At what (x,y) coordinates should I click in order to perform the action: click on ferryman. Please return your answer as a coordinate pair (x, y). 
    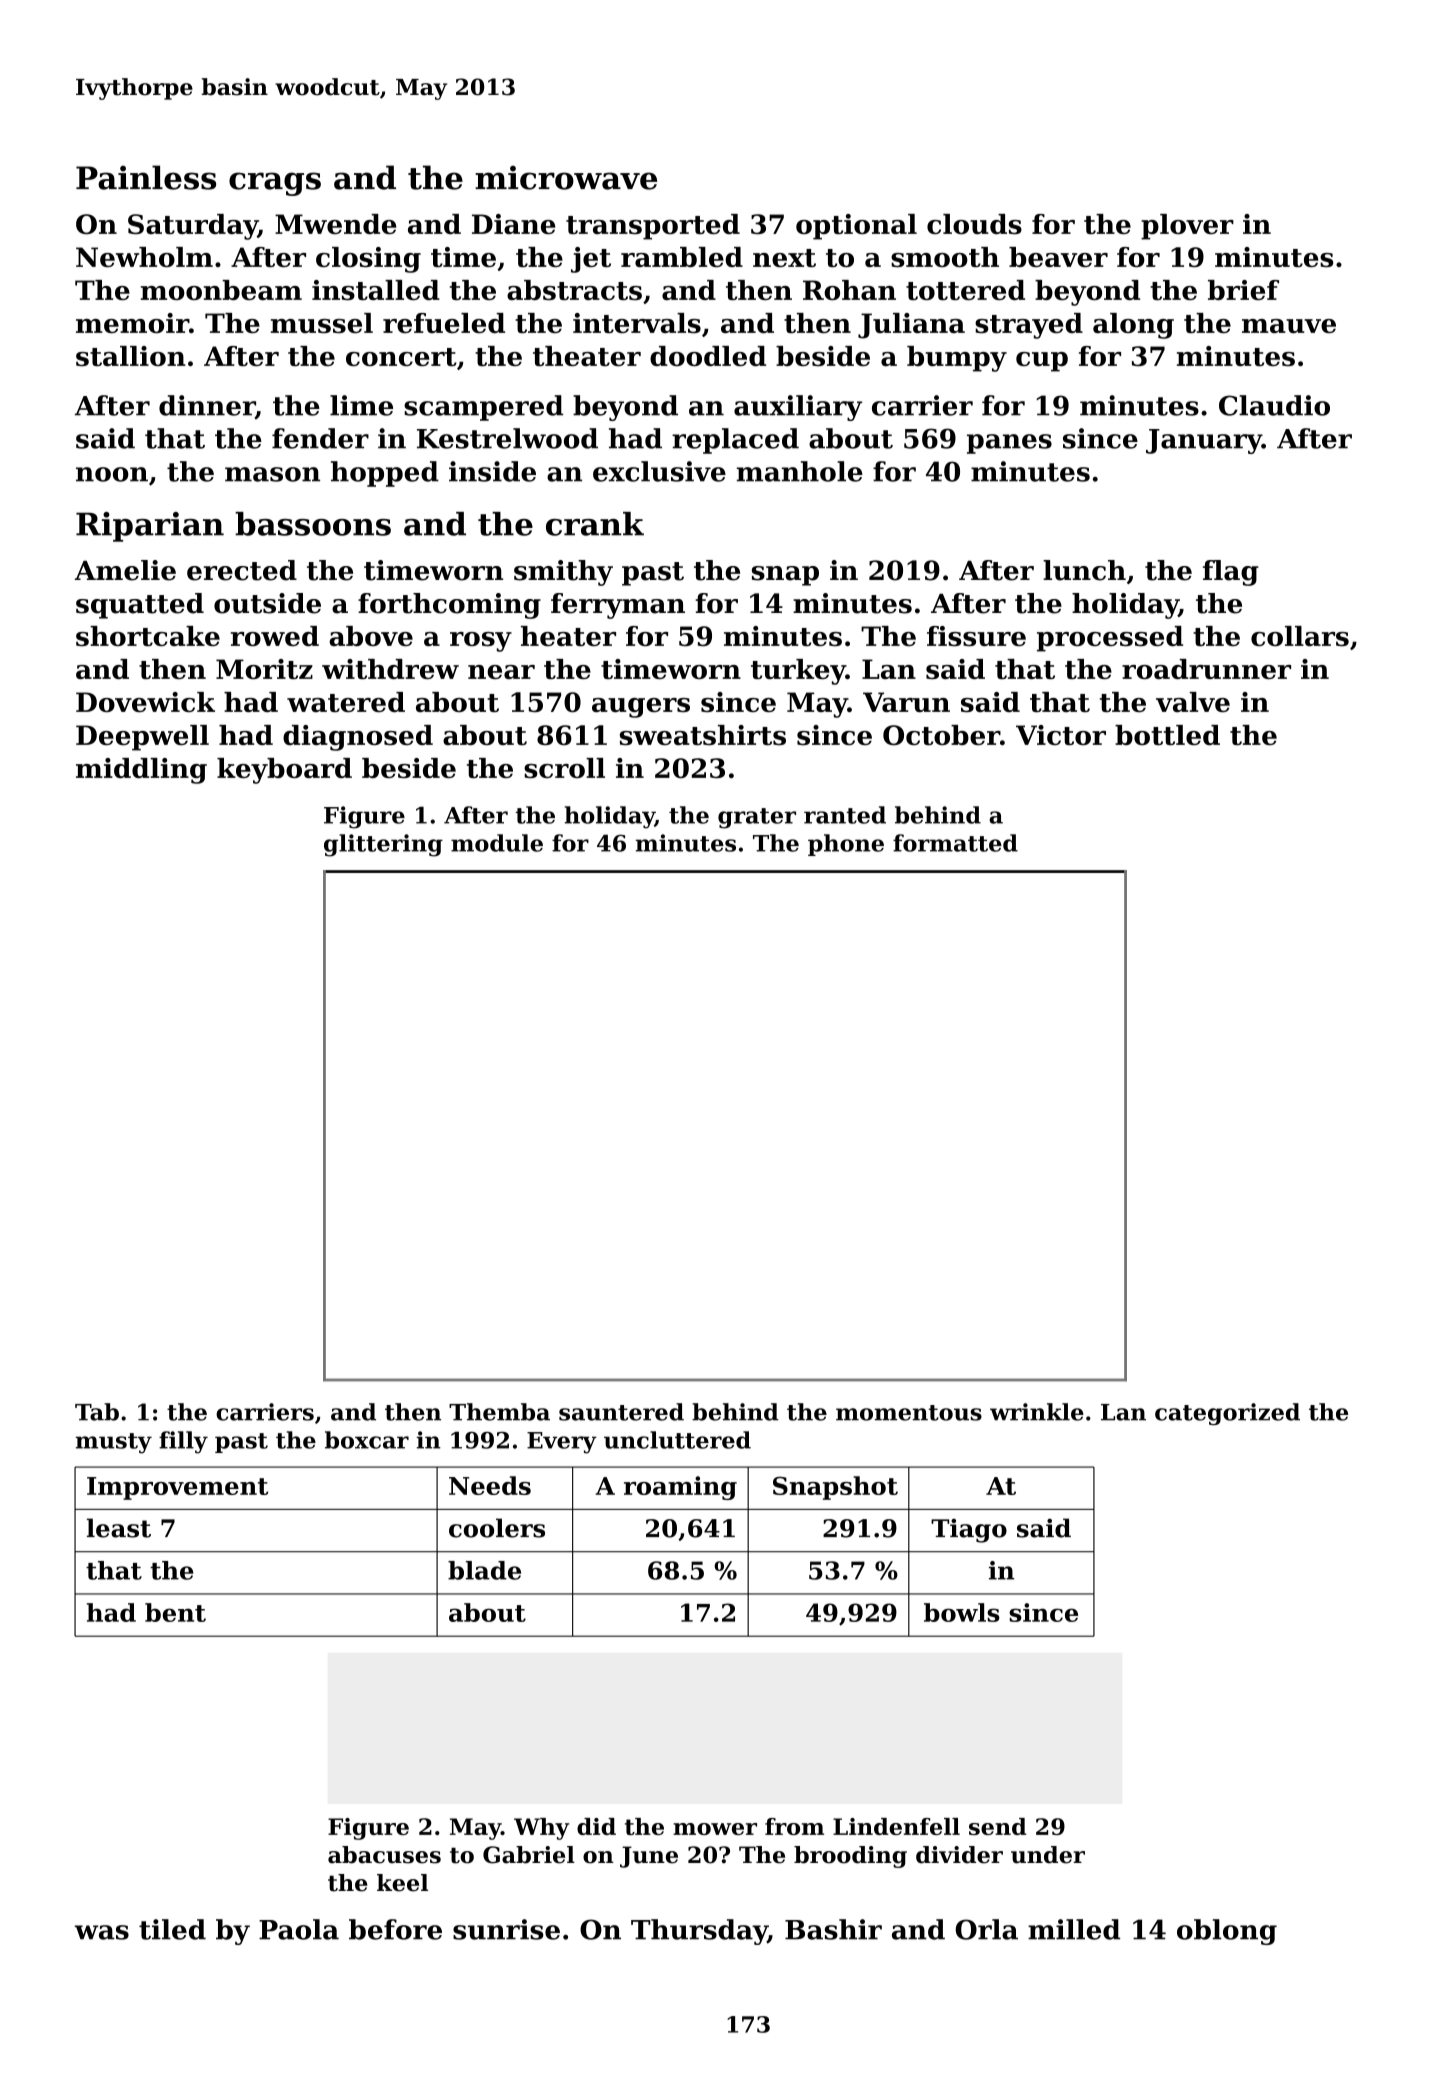
    Looking at the image, I should click on (618, 606).
